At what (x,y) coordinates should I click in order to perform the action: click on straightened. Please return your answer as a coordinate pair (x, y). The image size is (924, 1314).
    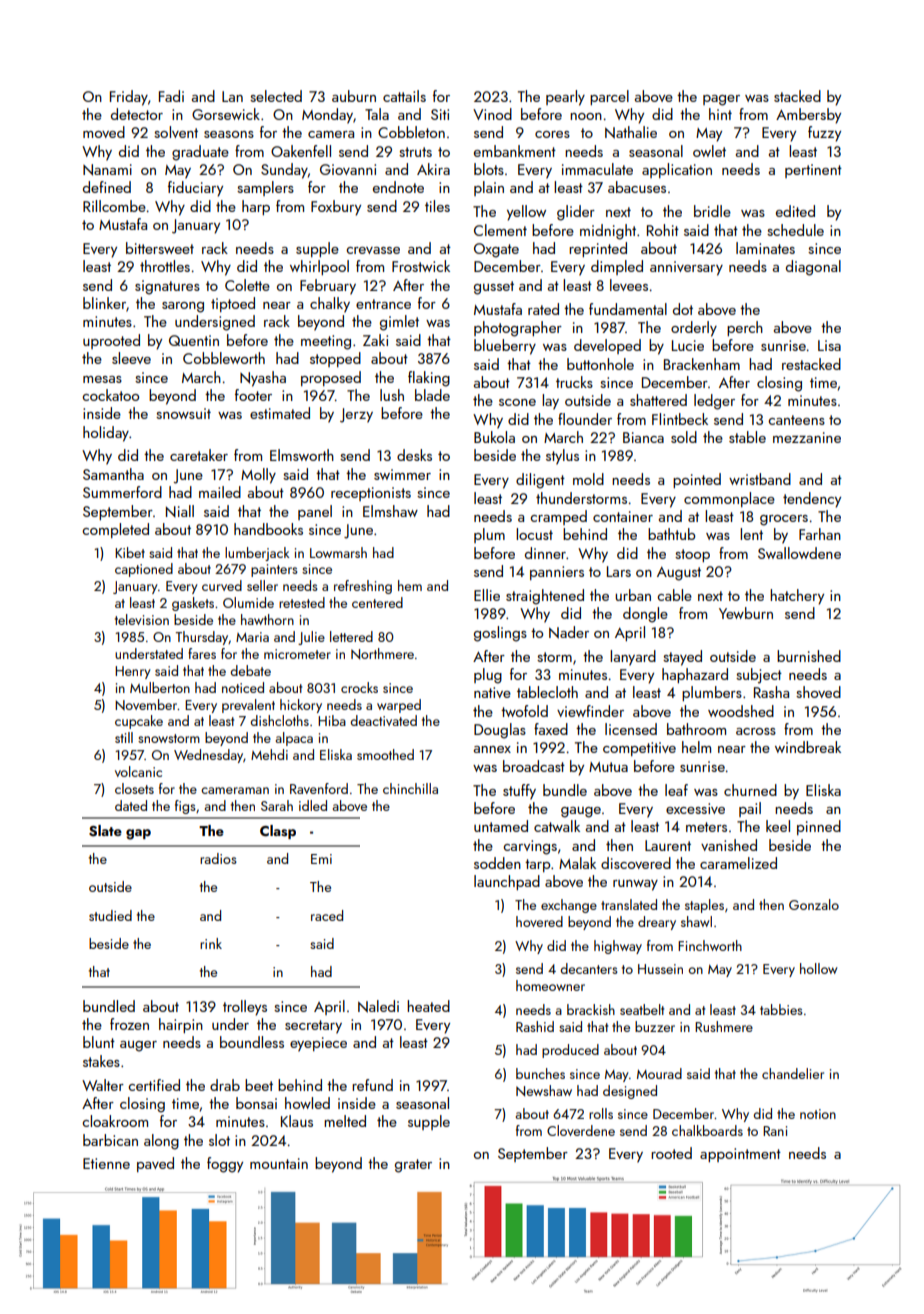
    Looking at the image, I should click on (545, 597).
